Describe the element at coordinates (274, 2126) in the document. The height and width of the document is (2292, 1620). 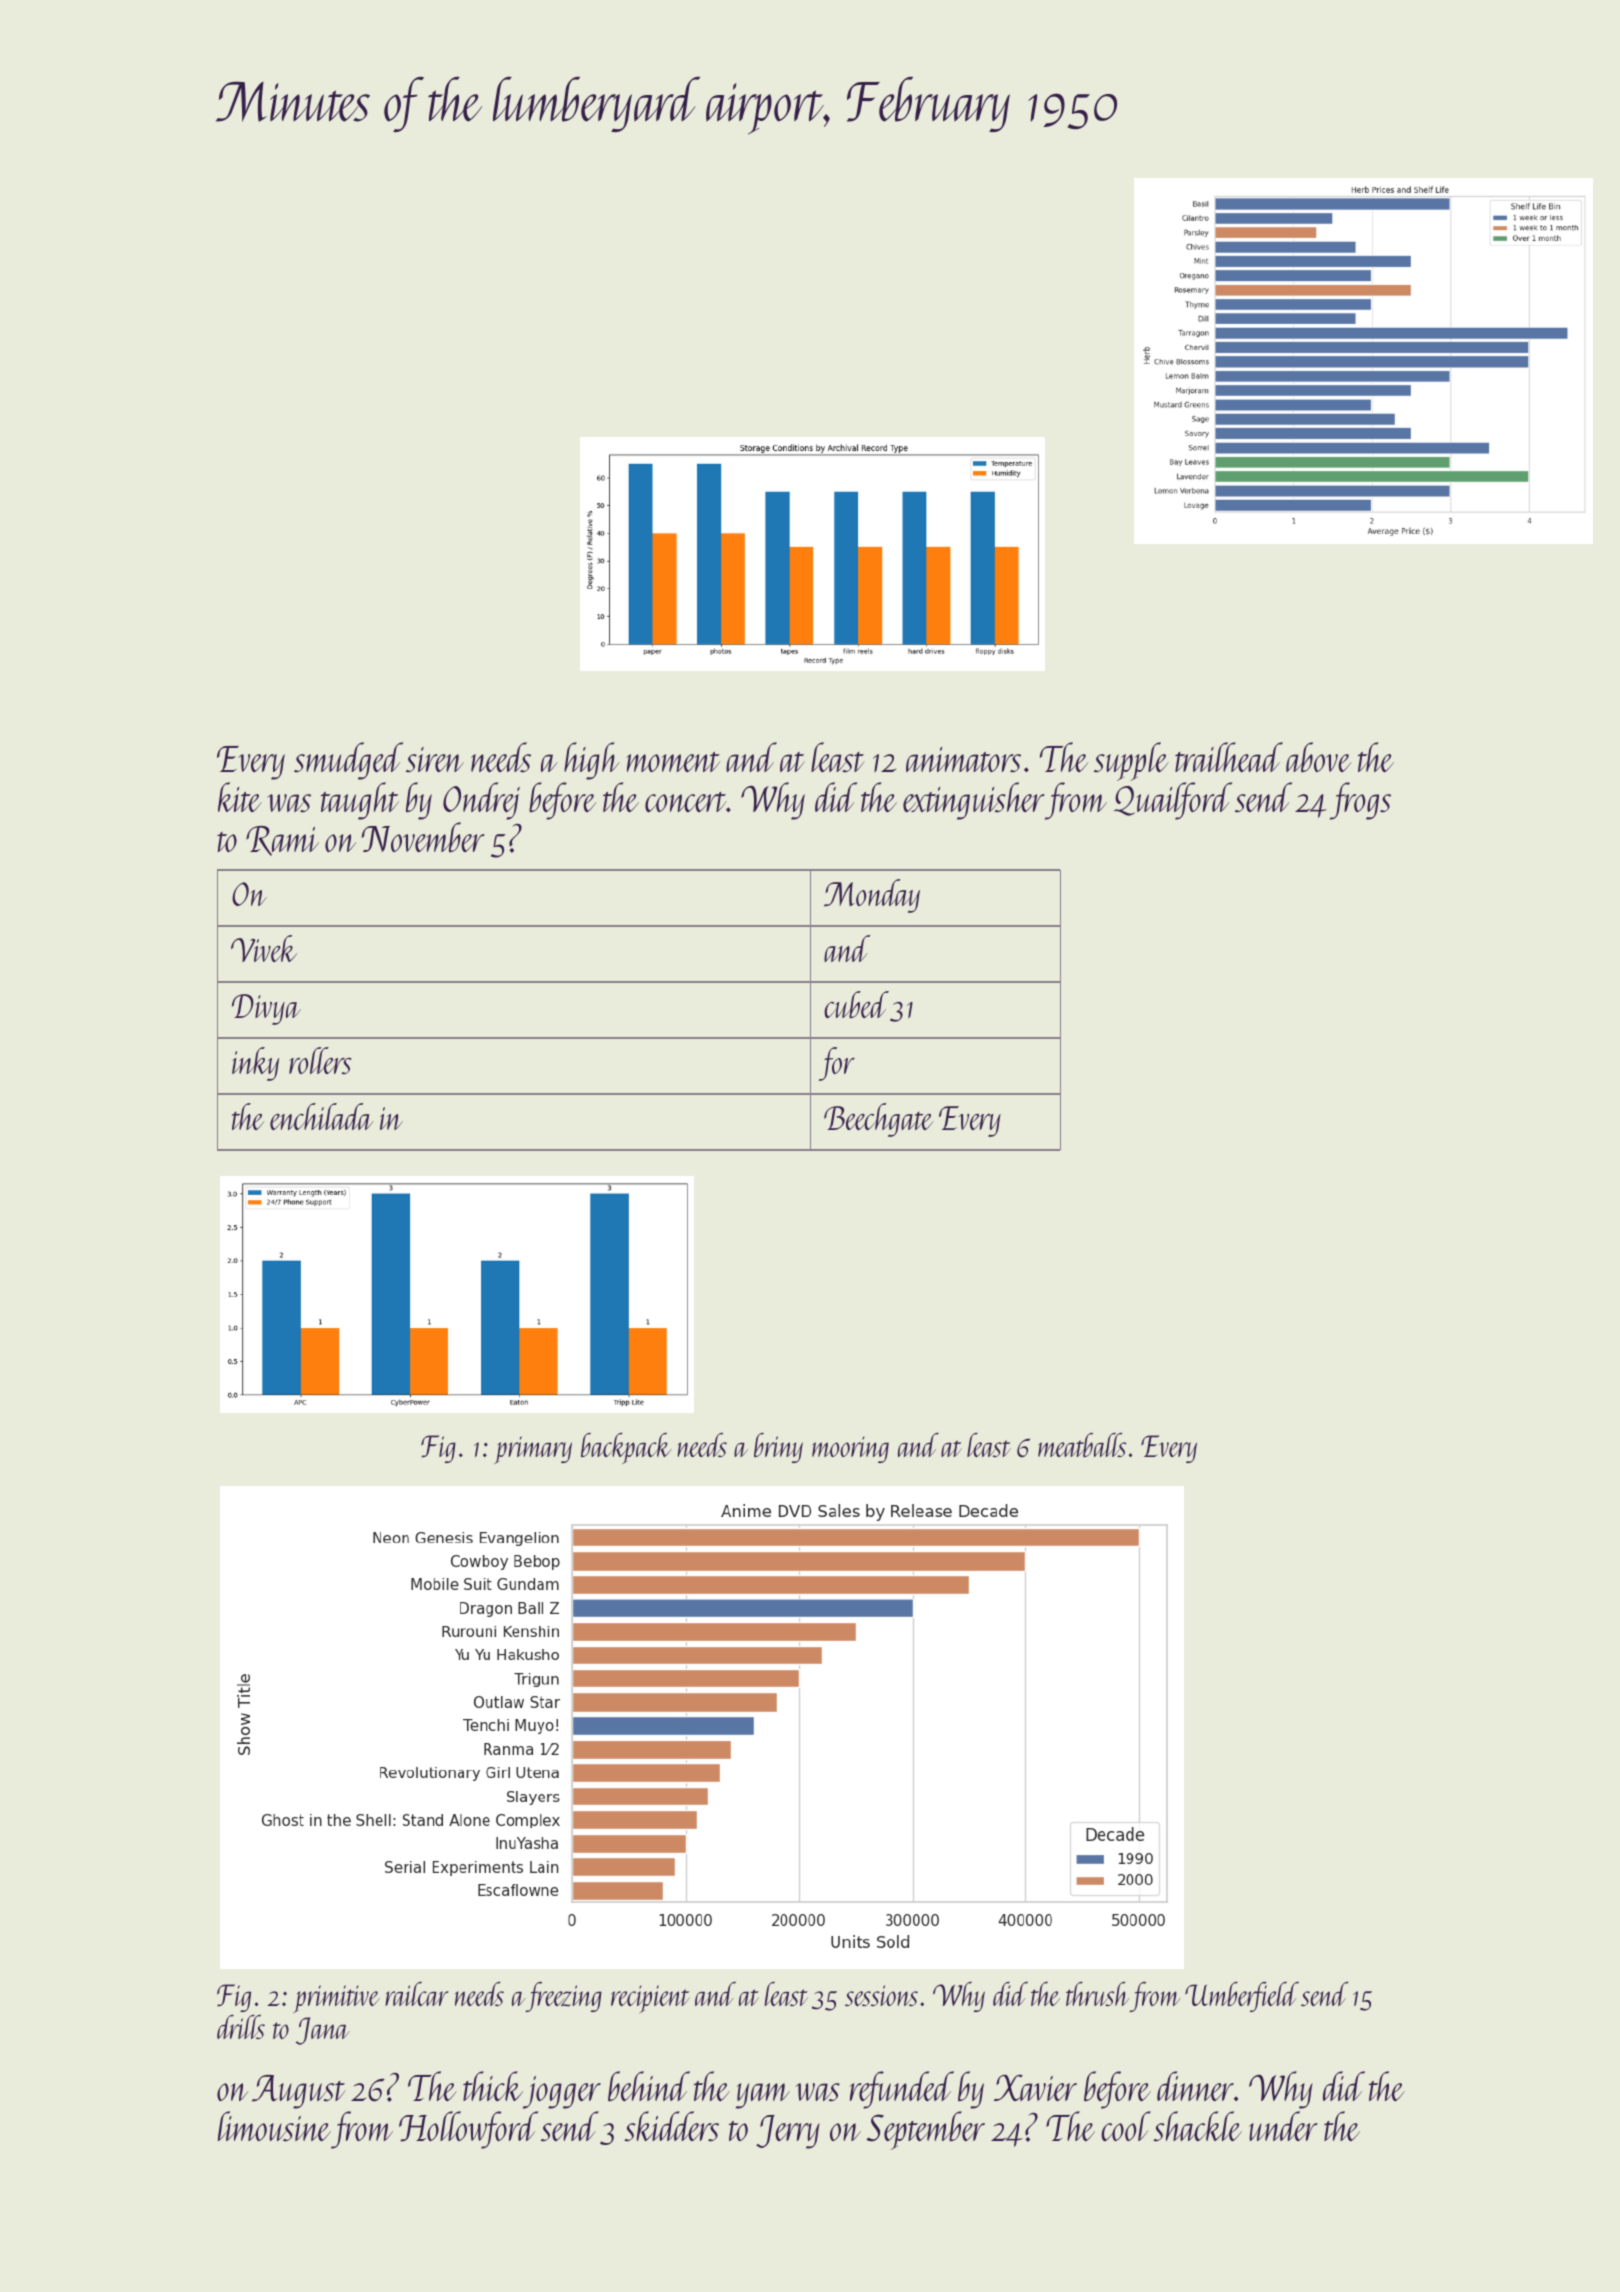
I see `limousine` at that location.
